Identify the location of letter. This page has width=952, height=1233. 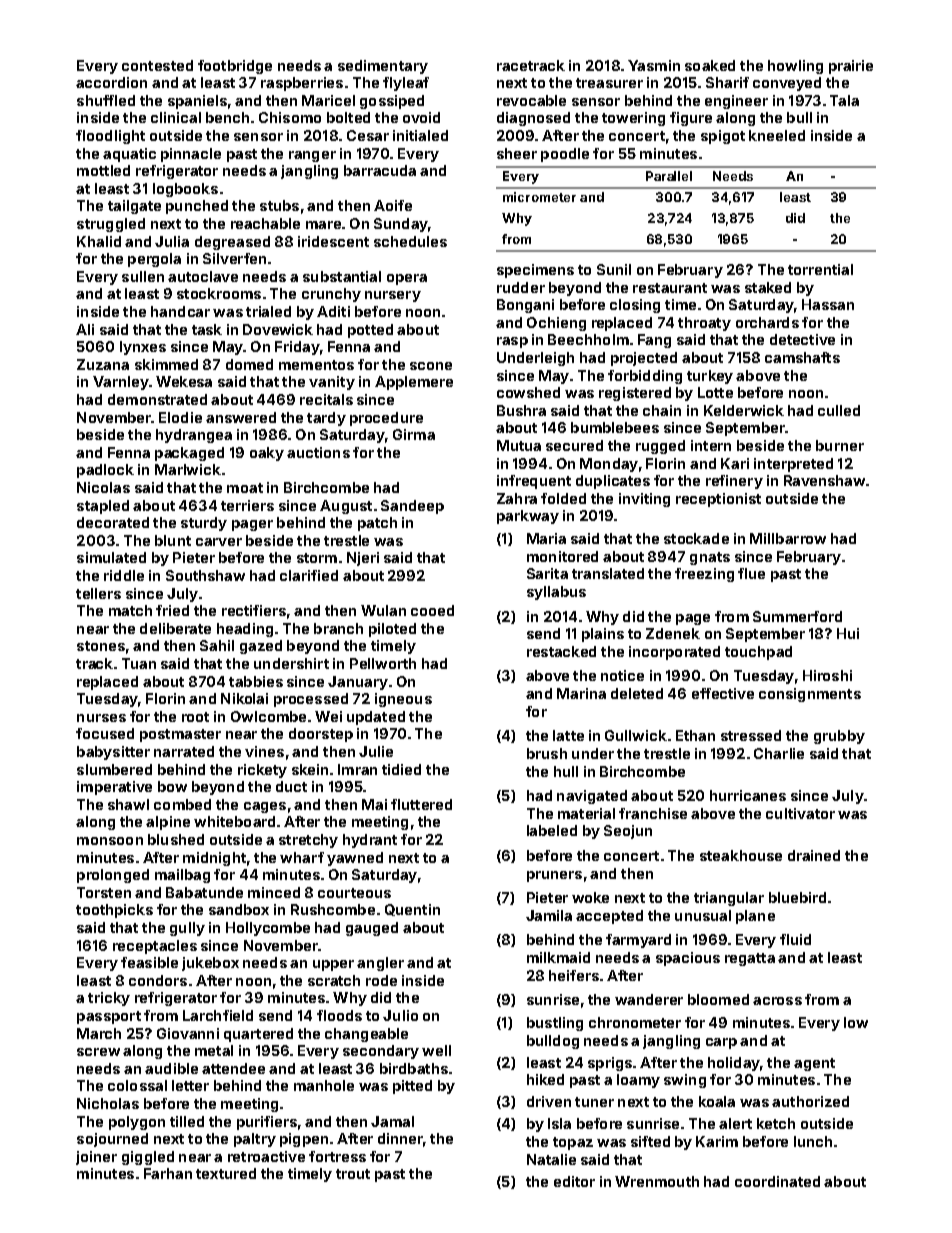
(190, 1085).
